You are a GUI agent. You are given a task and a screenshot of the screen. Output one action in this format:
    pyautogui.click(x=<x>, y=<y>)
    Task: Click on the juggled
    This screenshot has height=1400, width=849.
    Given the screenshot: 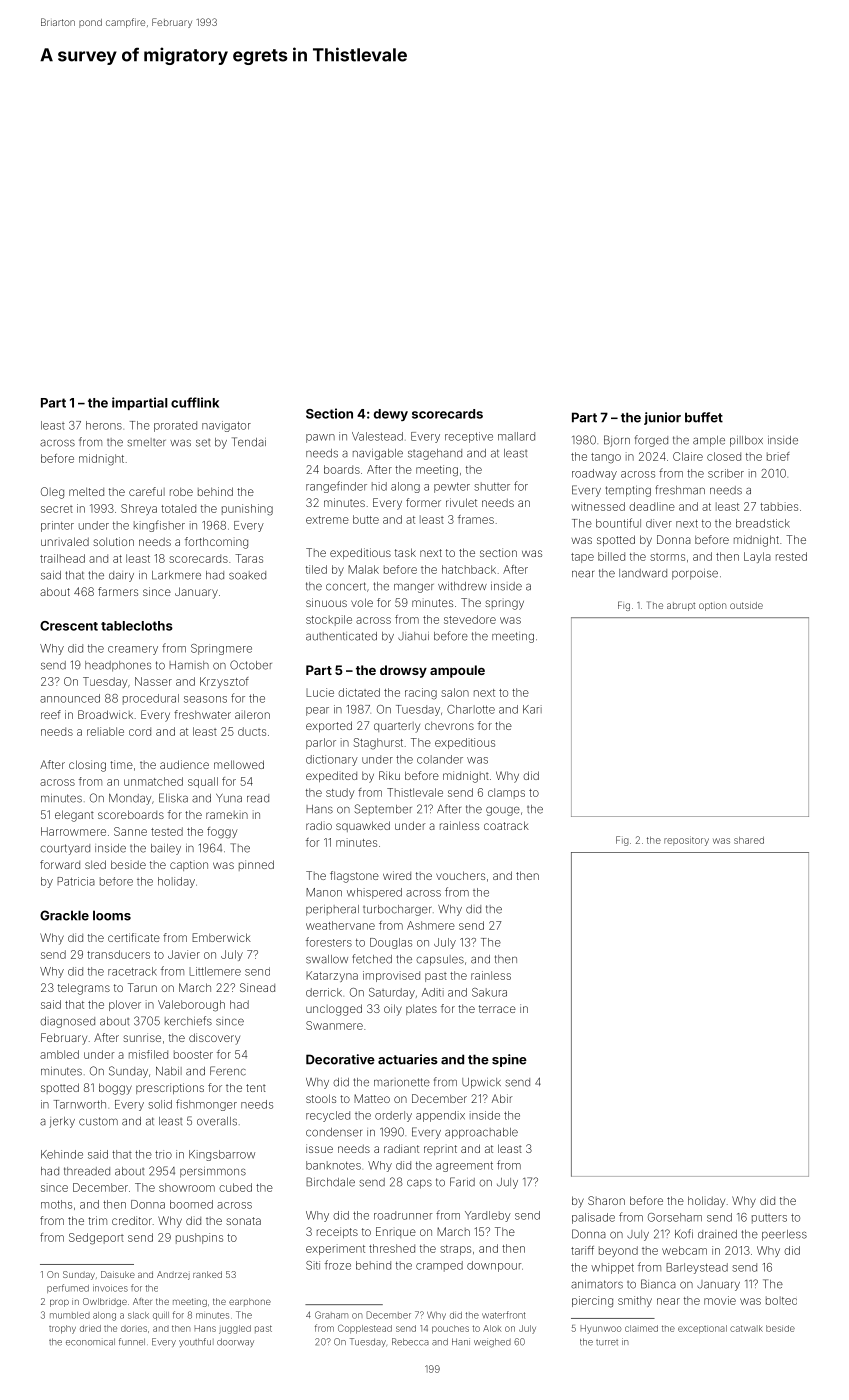 What is the action you would take?
    pyautogui.click(x=235, y=1329)
